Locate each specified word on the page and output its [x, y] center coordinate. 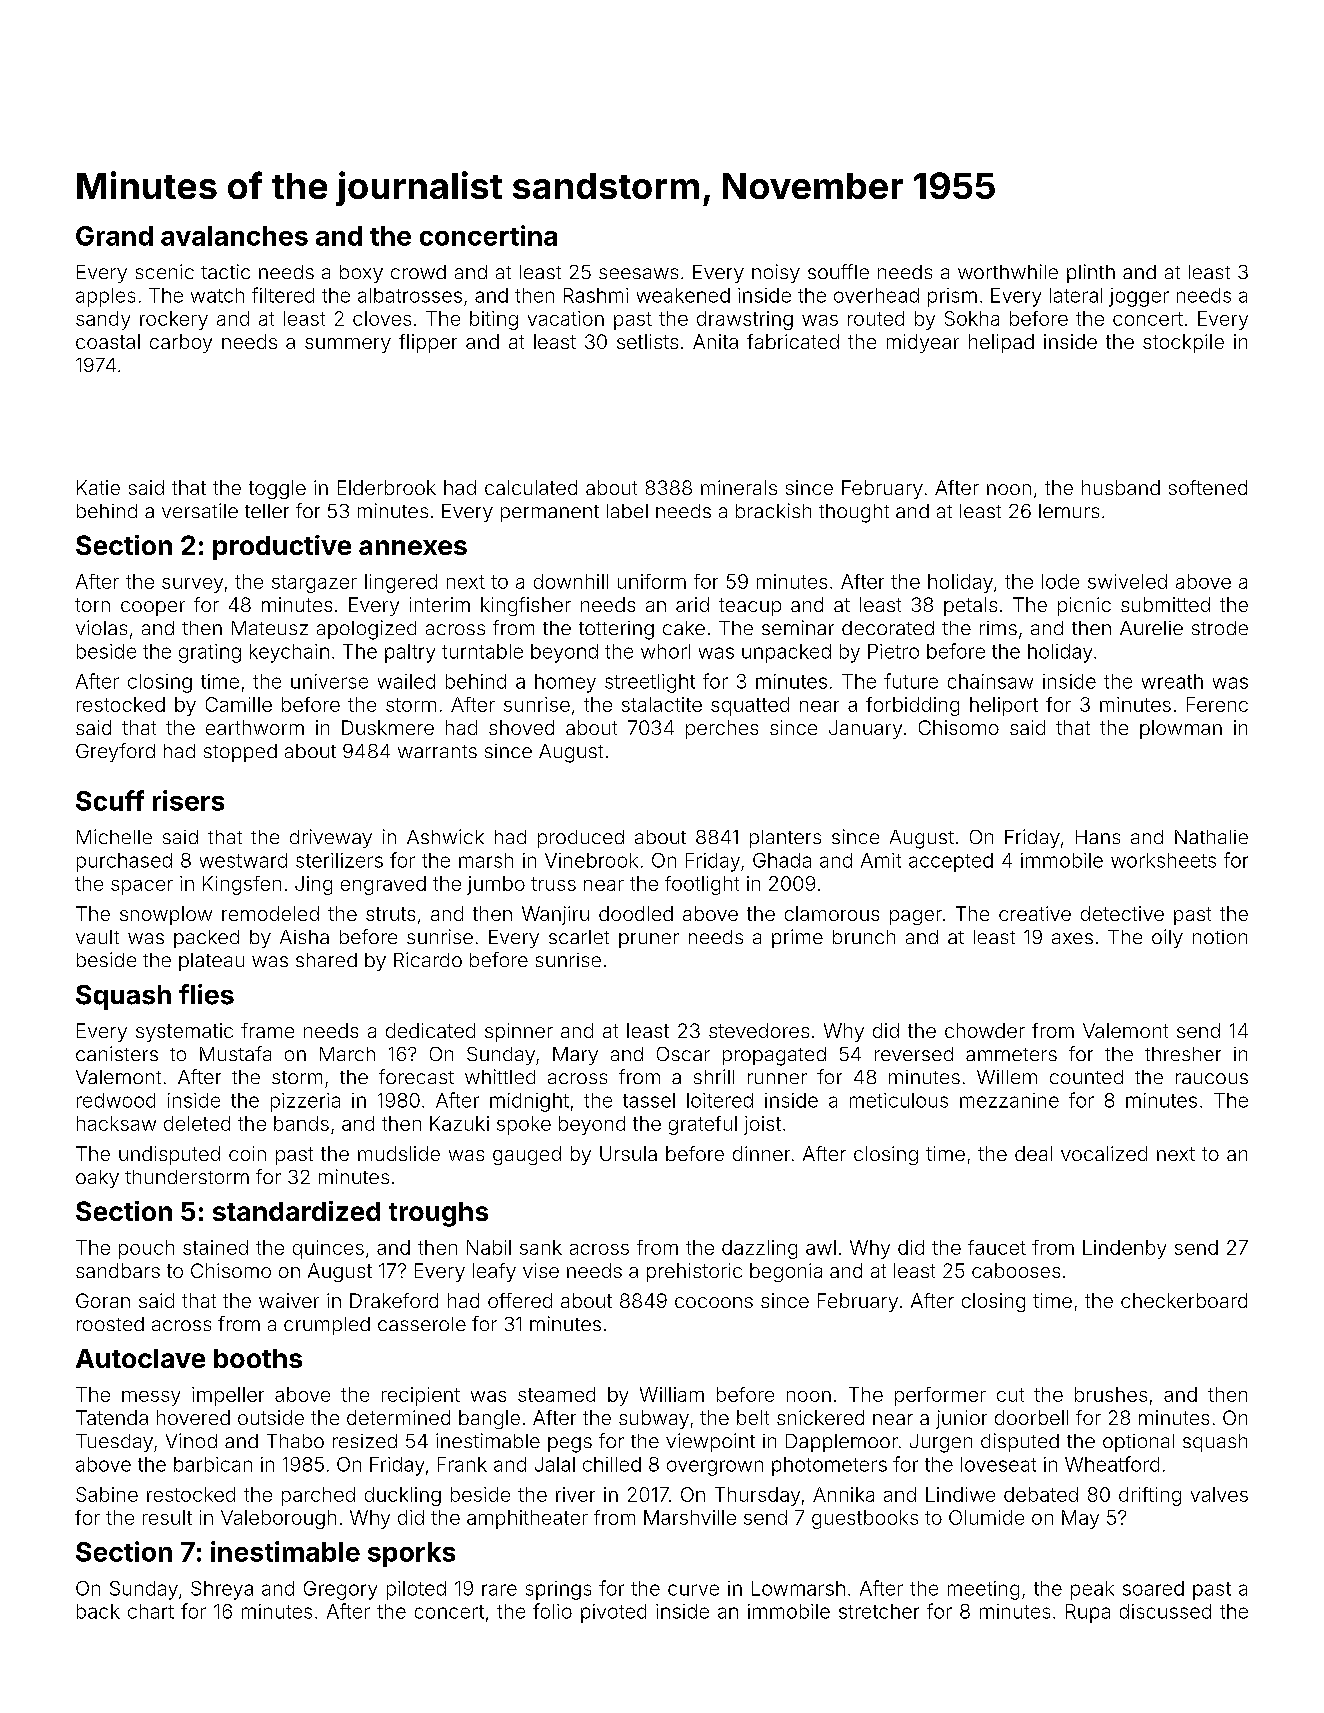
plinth [1091, 273]
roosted [110, 1324]
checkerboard [1184, 1300]
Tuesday [114, 1443]
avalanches [234, 236]
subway [654, 1419]
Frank [462, 1464]
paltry [410, 653]
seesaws [638, 273]
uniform [652, 581]
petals [970, 606]
